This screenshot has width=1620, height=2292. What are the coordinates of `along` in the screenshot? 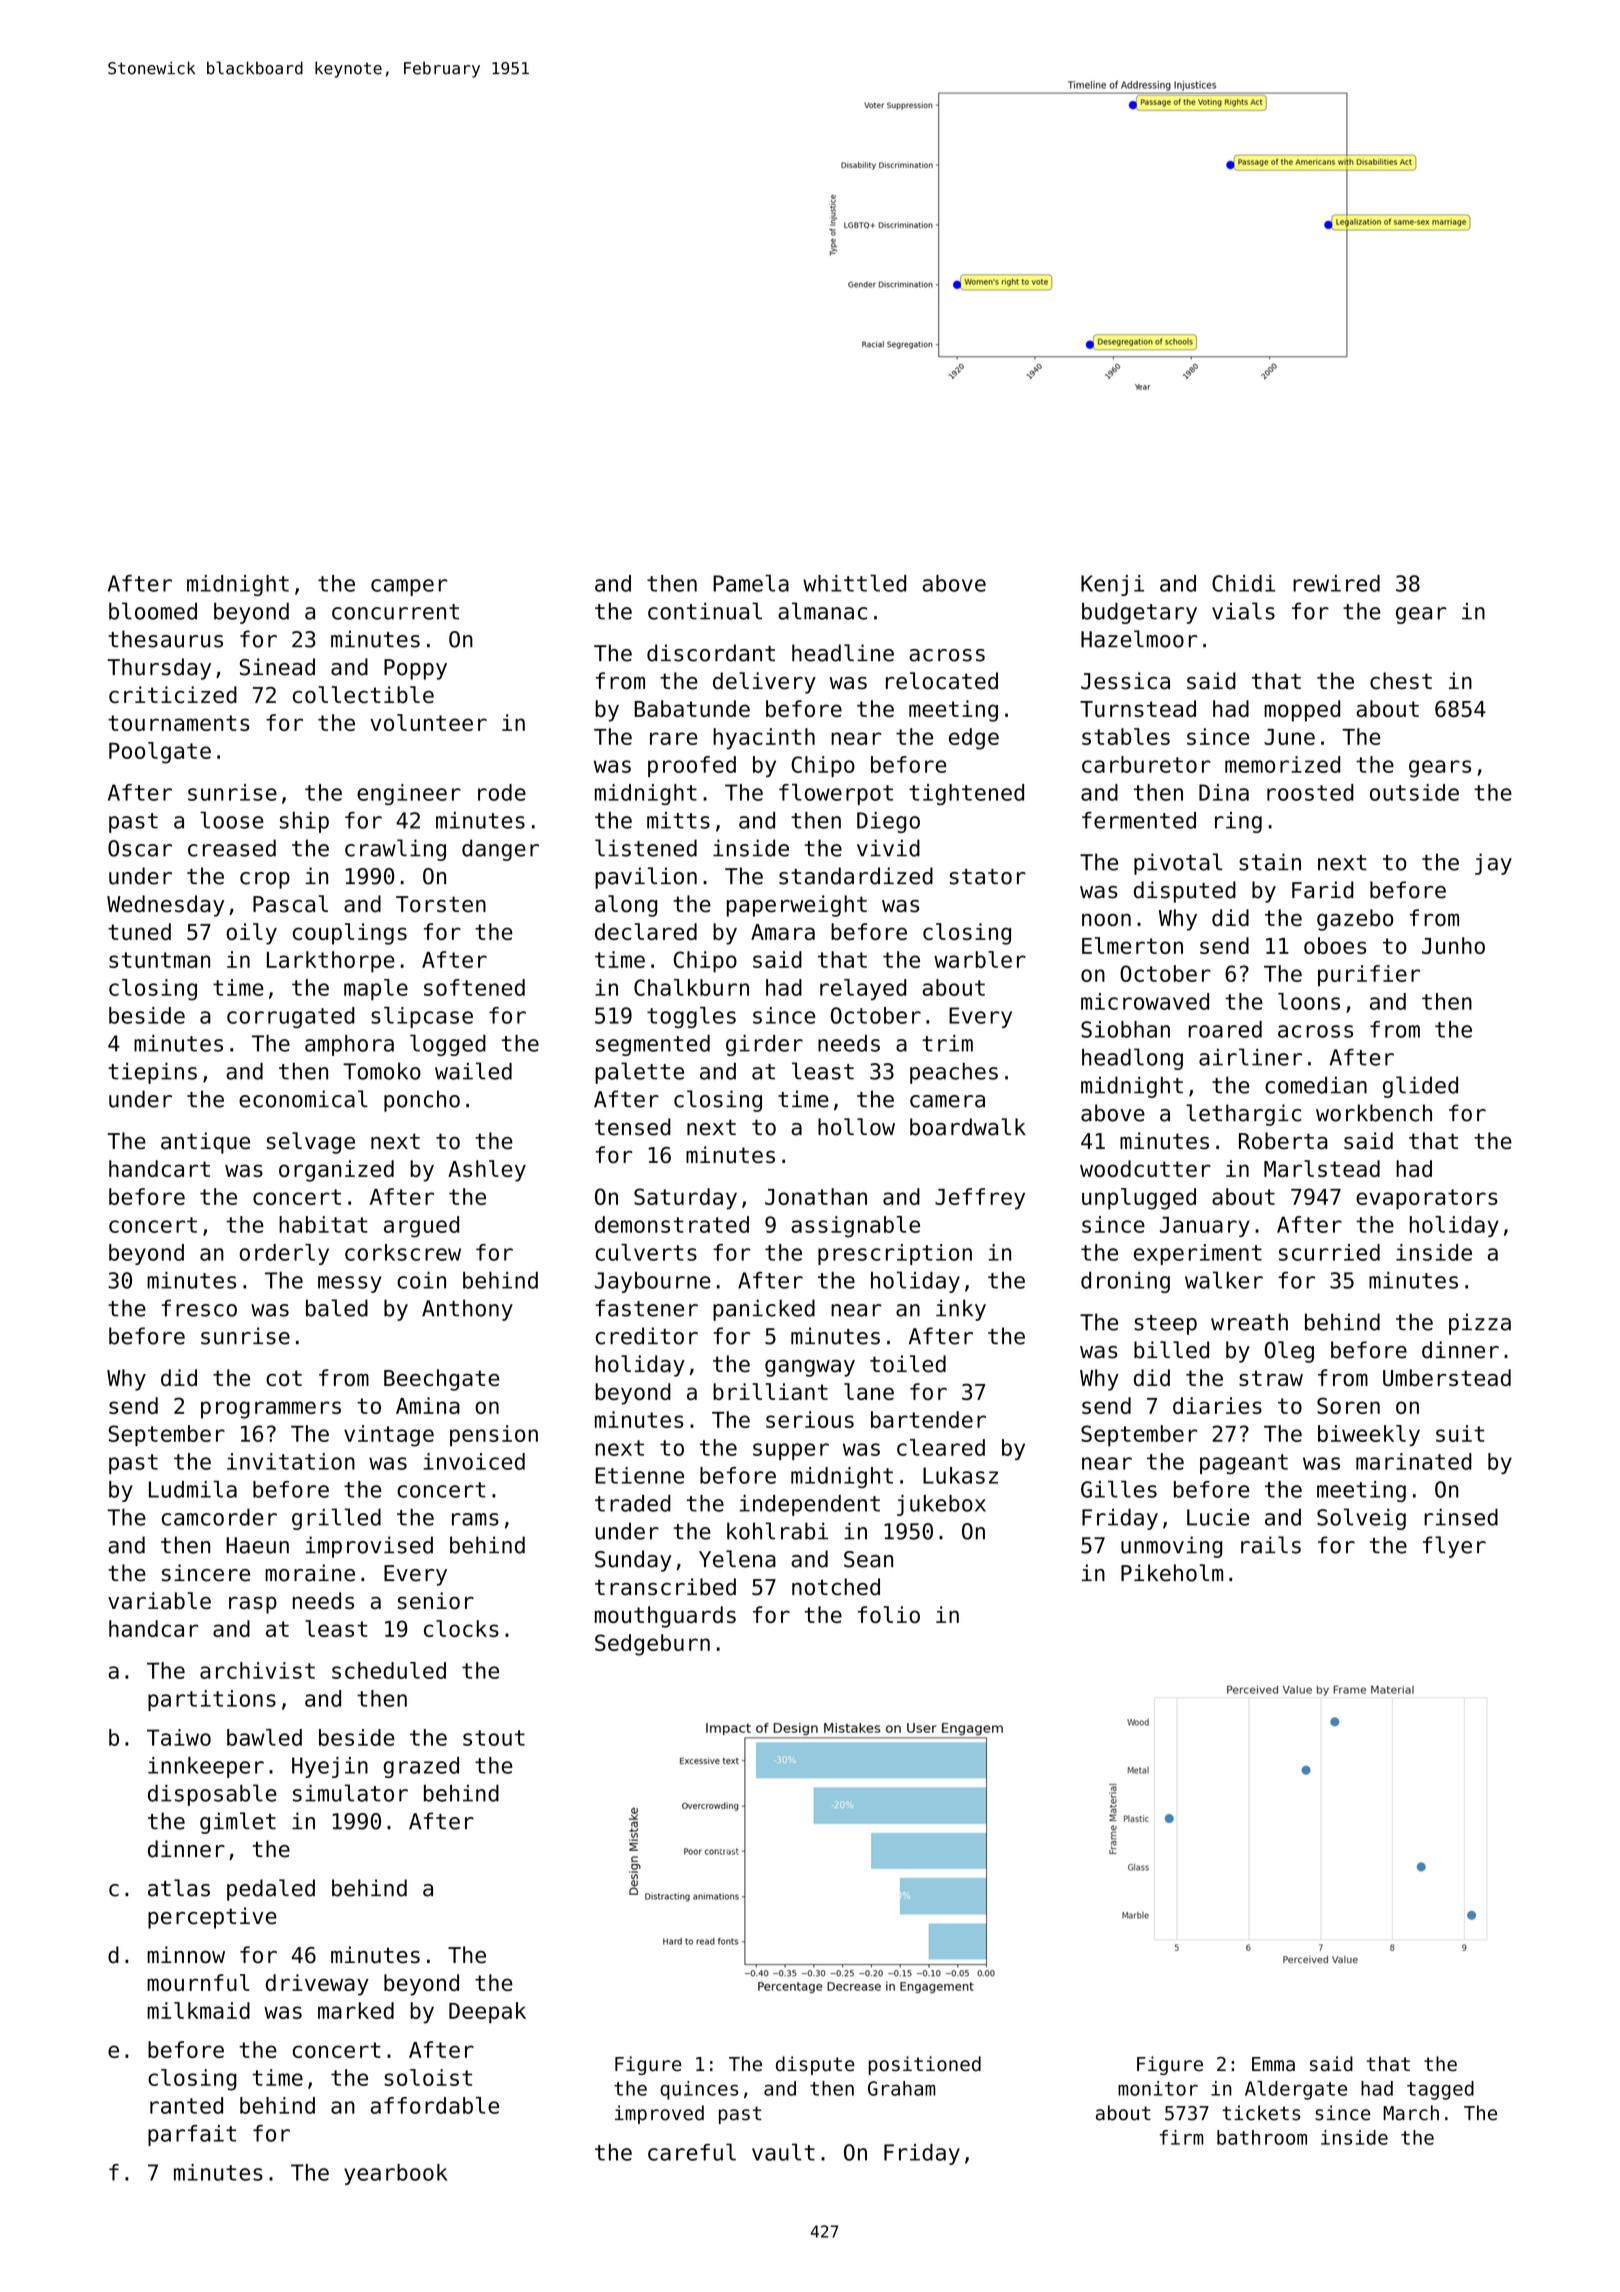 It's located at (626, 906).
